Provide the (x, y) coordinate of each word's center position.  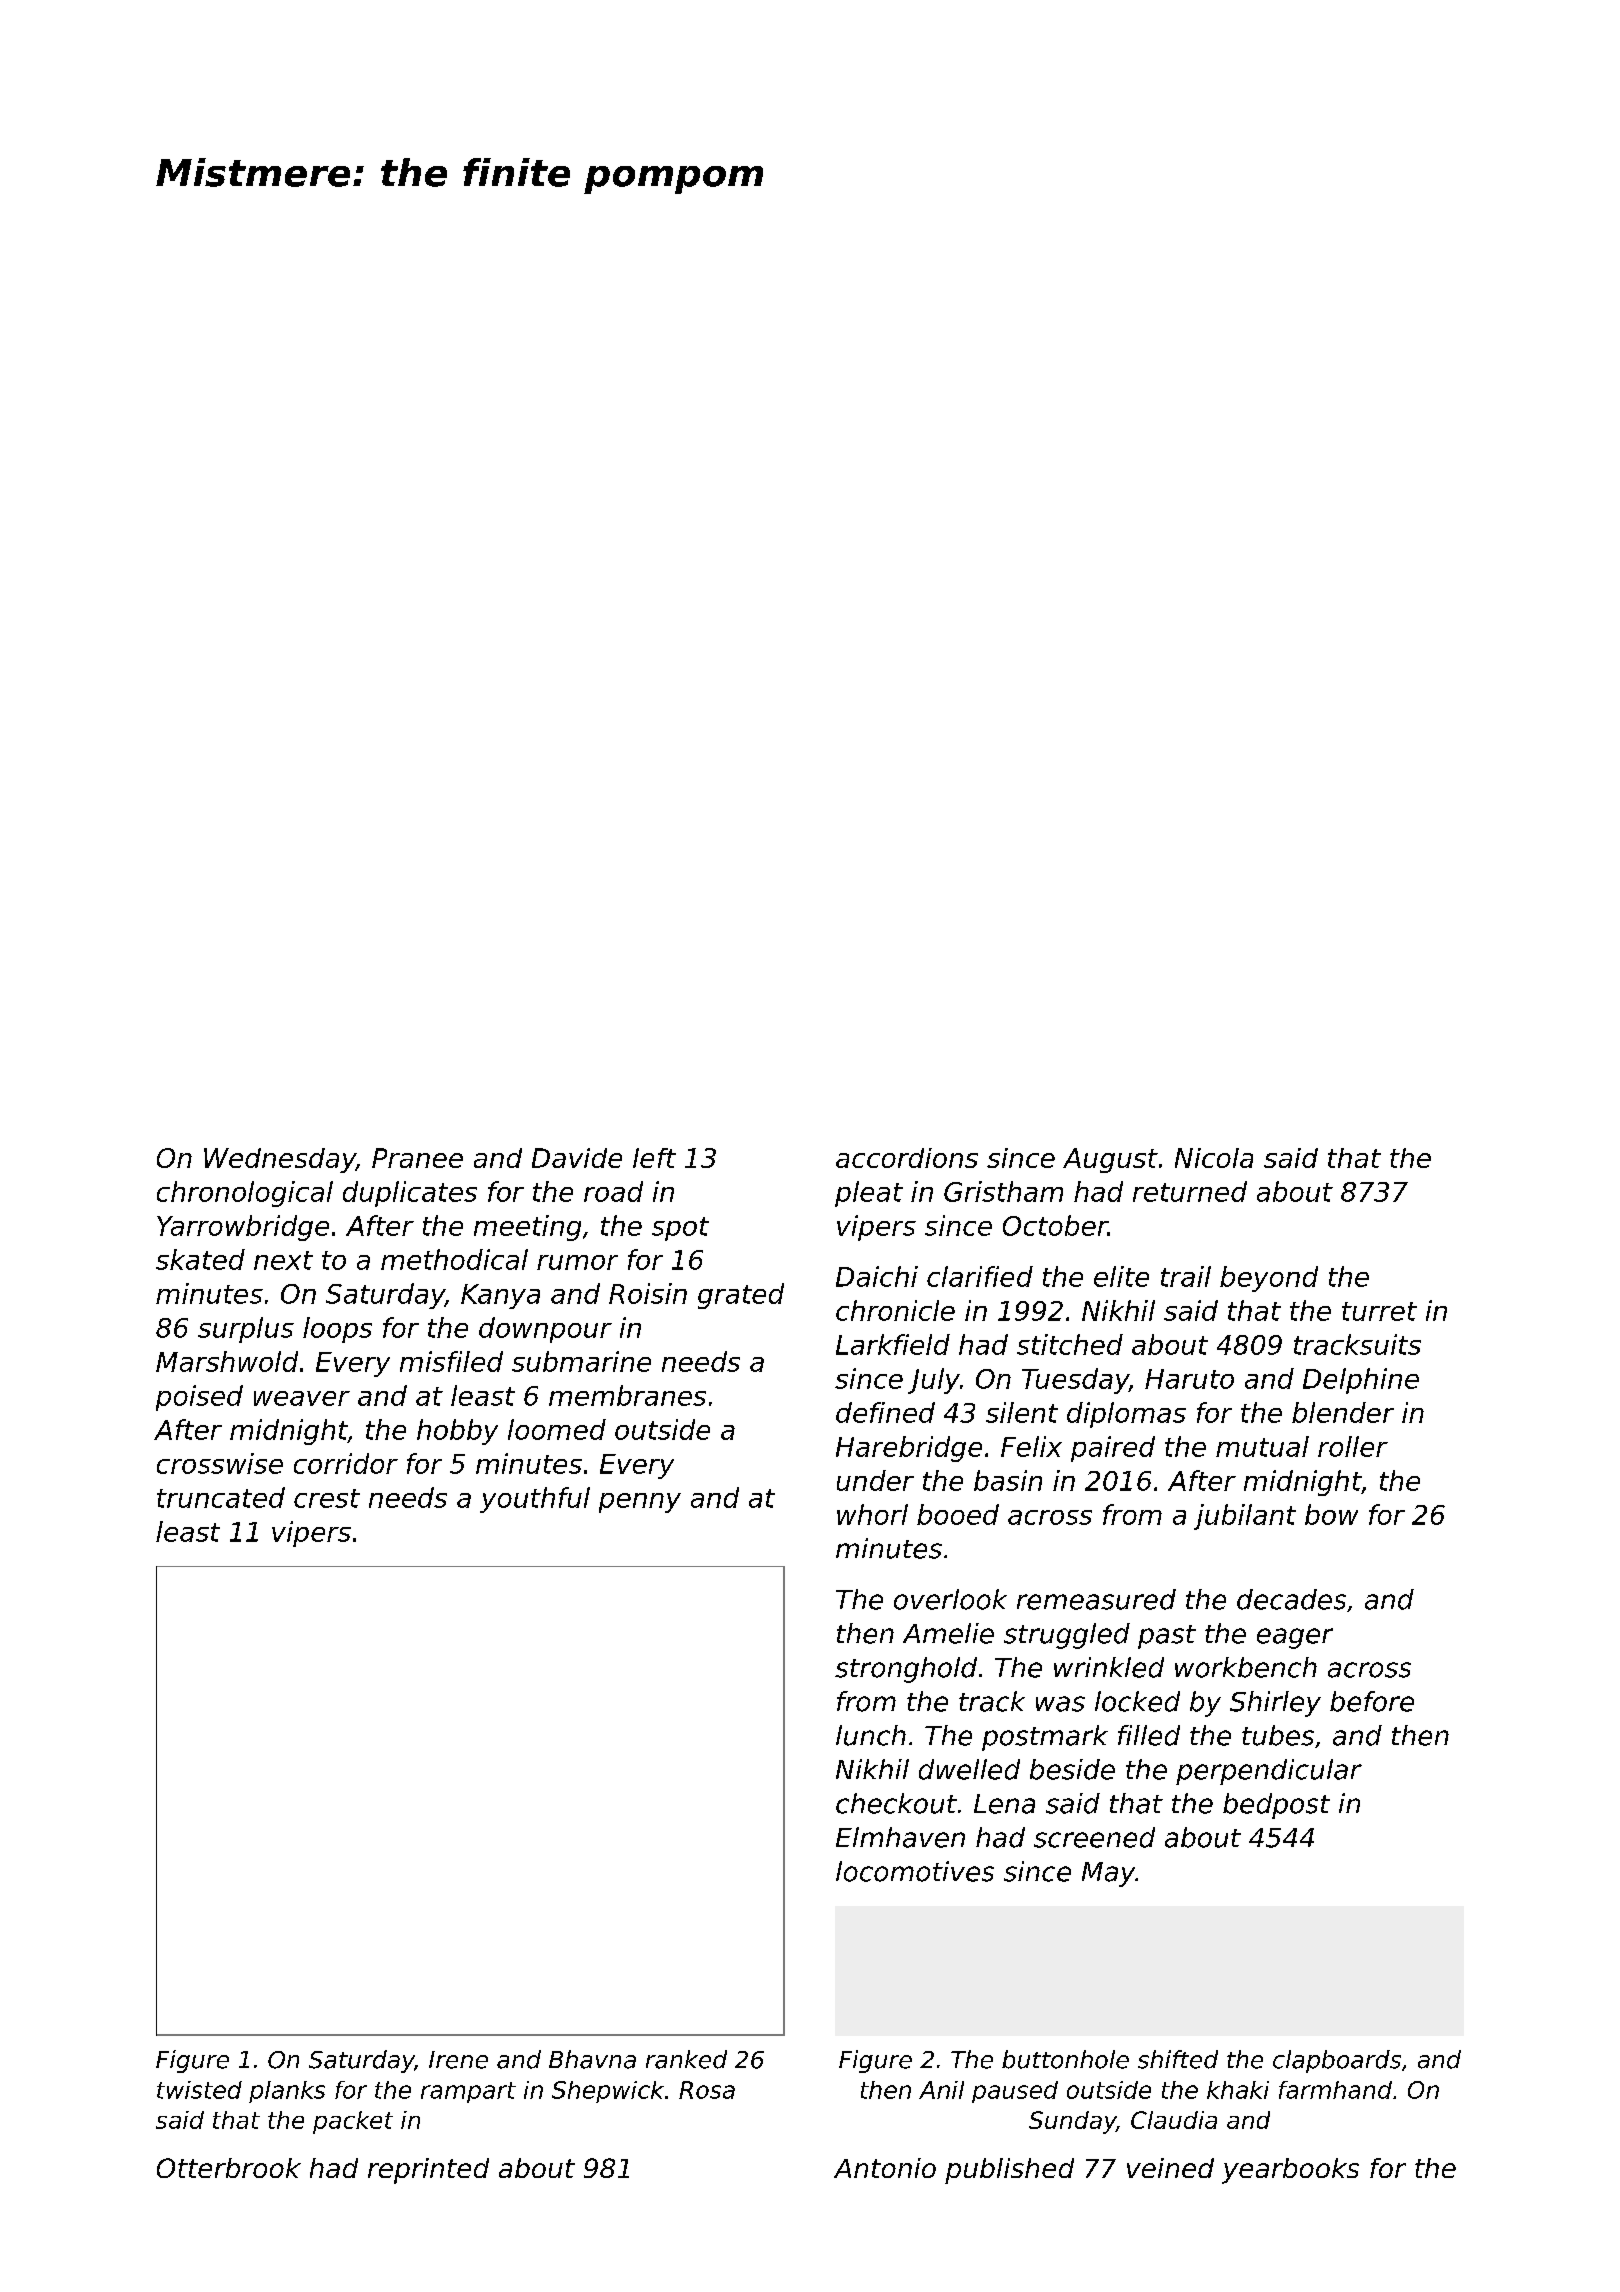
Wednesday (280, 1160)
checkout (896, 1803)
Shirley (1275, 1704)
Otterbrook (229, 2168)
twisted (199, 2090)
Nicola (1214, 1158)
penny (640, 1503)
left (654, 1158)
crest (327, 1498)
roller (1353, 1446)
